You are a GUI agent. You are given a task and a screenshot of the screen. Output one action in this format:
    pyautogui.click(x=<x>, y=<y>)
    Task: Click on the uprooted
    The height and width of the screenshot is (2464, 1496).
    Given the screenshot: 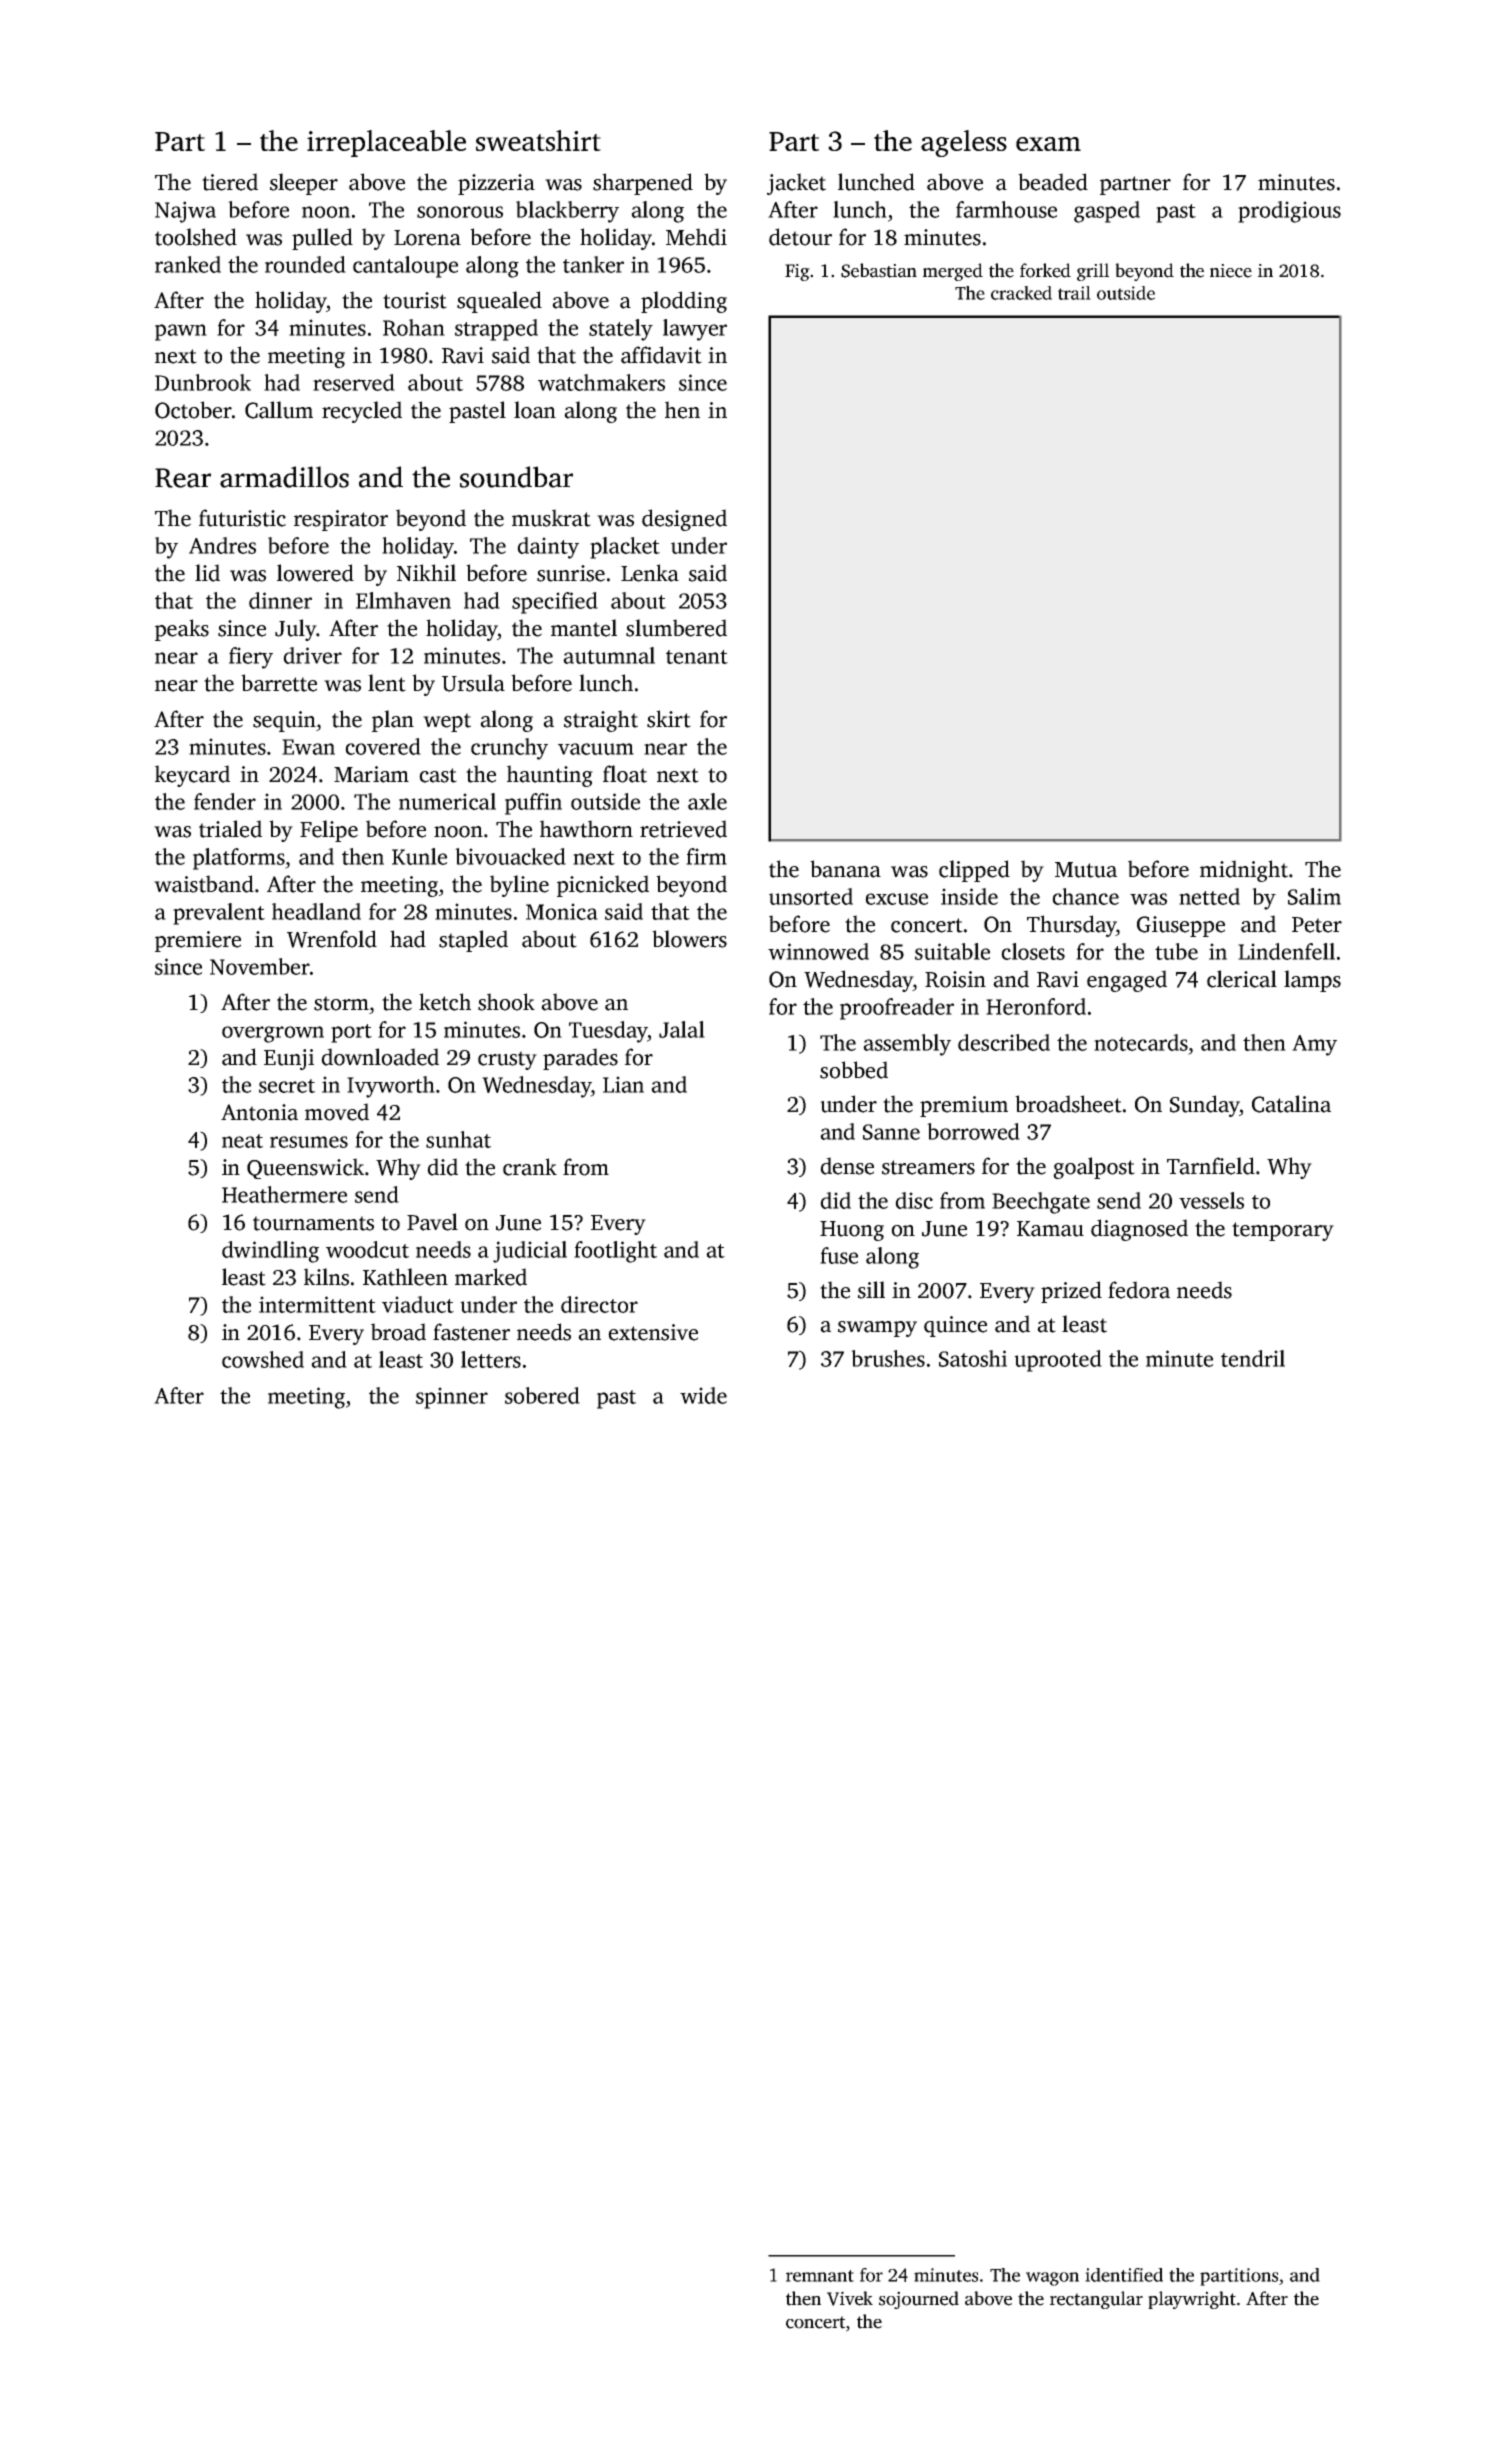 What is the action you would take?
    pyautogui.click(x=1058, y=1361)
